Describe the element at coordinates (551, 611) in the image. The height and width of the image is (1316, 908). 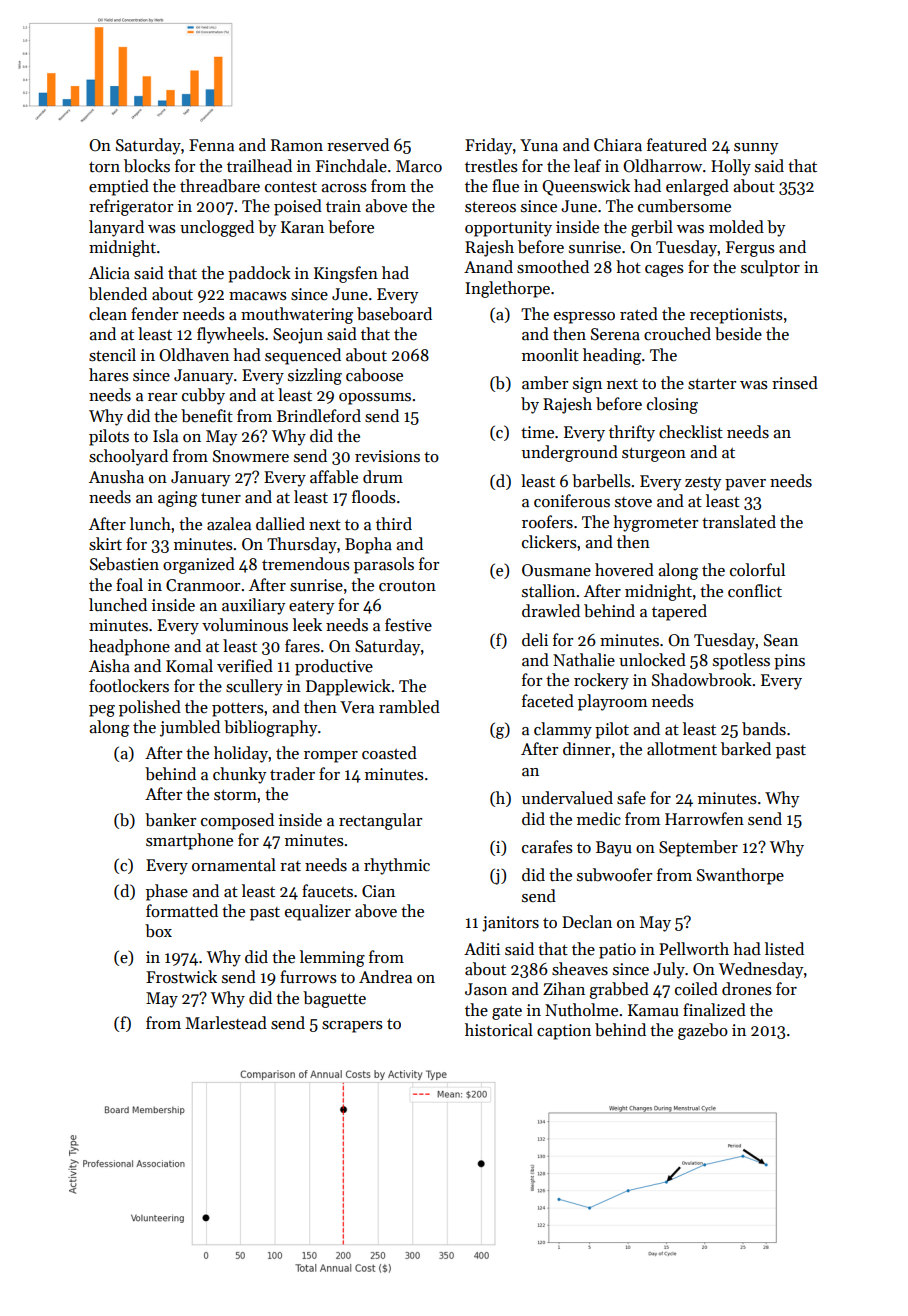
I see `drawled` at that location.
